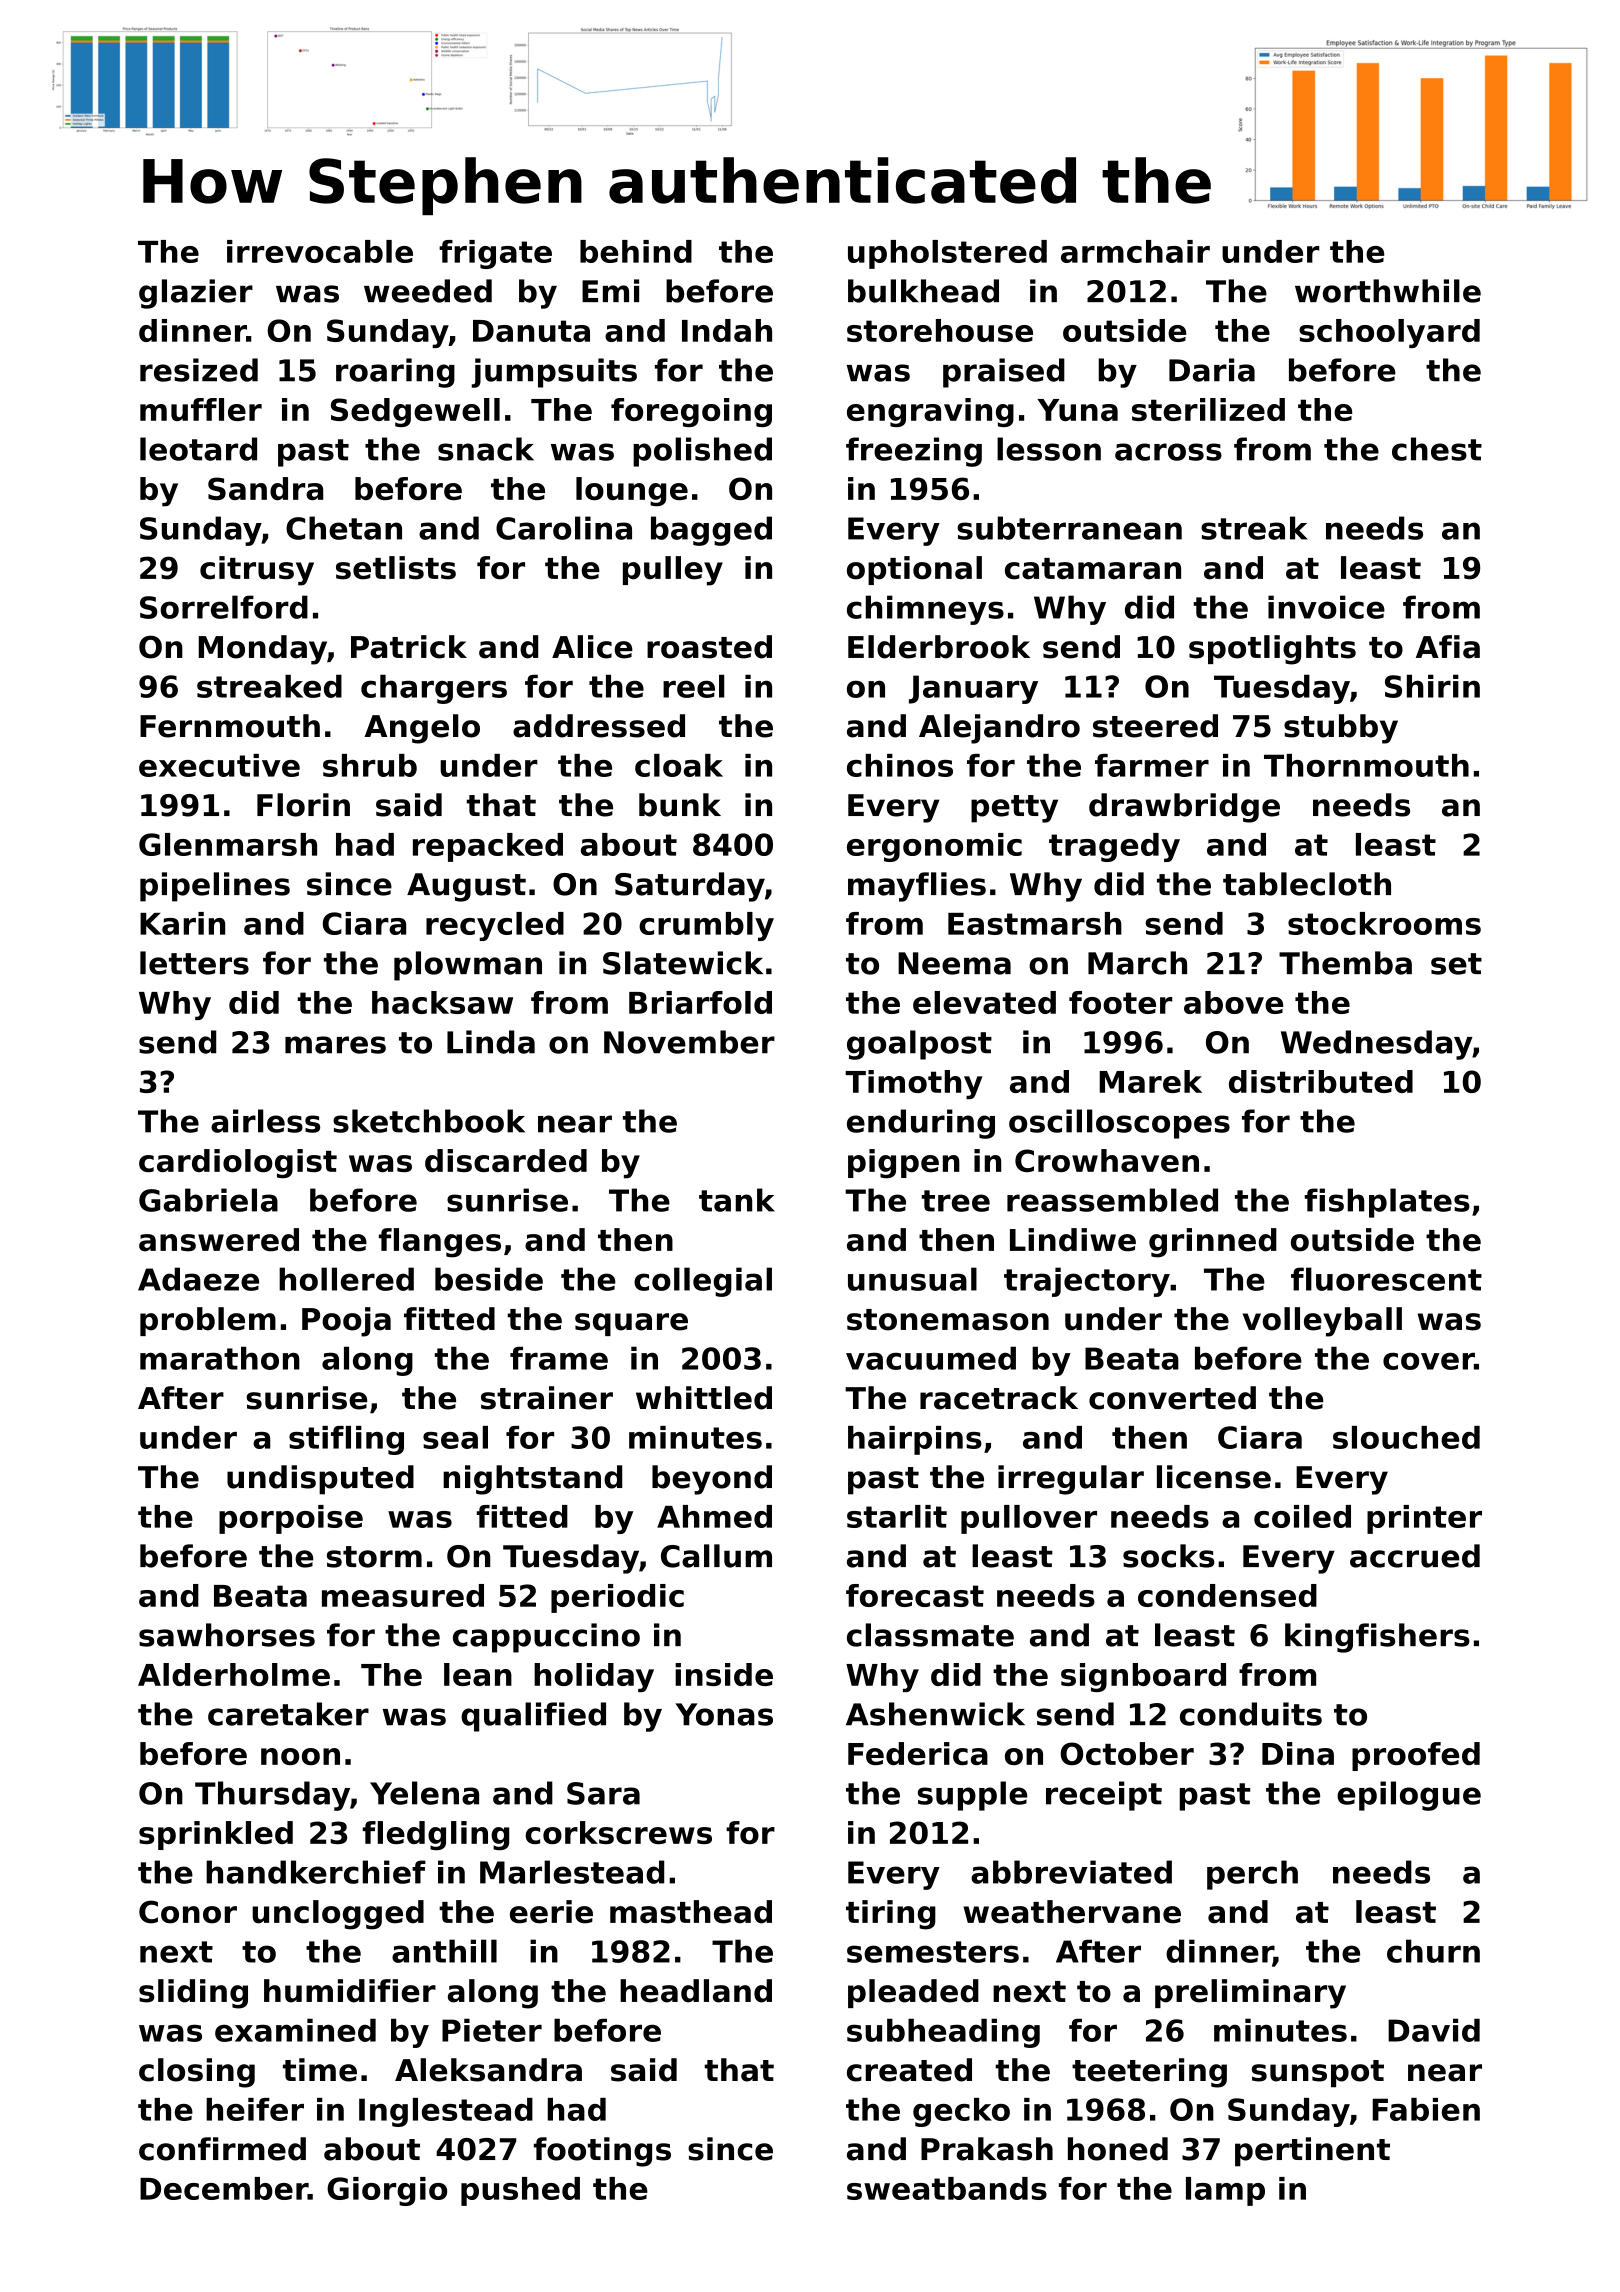 The width and height of the screenshot is (1620, 2292). I want to click on Alderholme, so click(234, 1674).
